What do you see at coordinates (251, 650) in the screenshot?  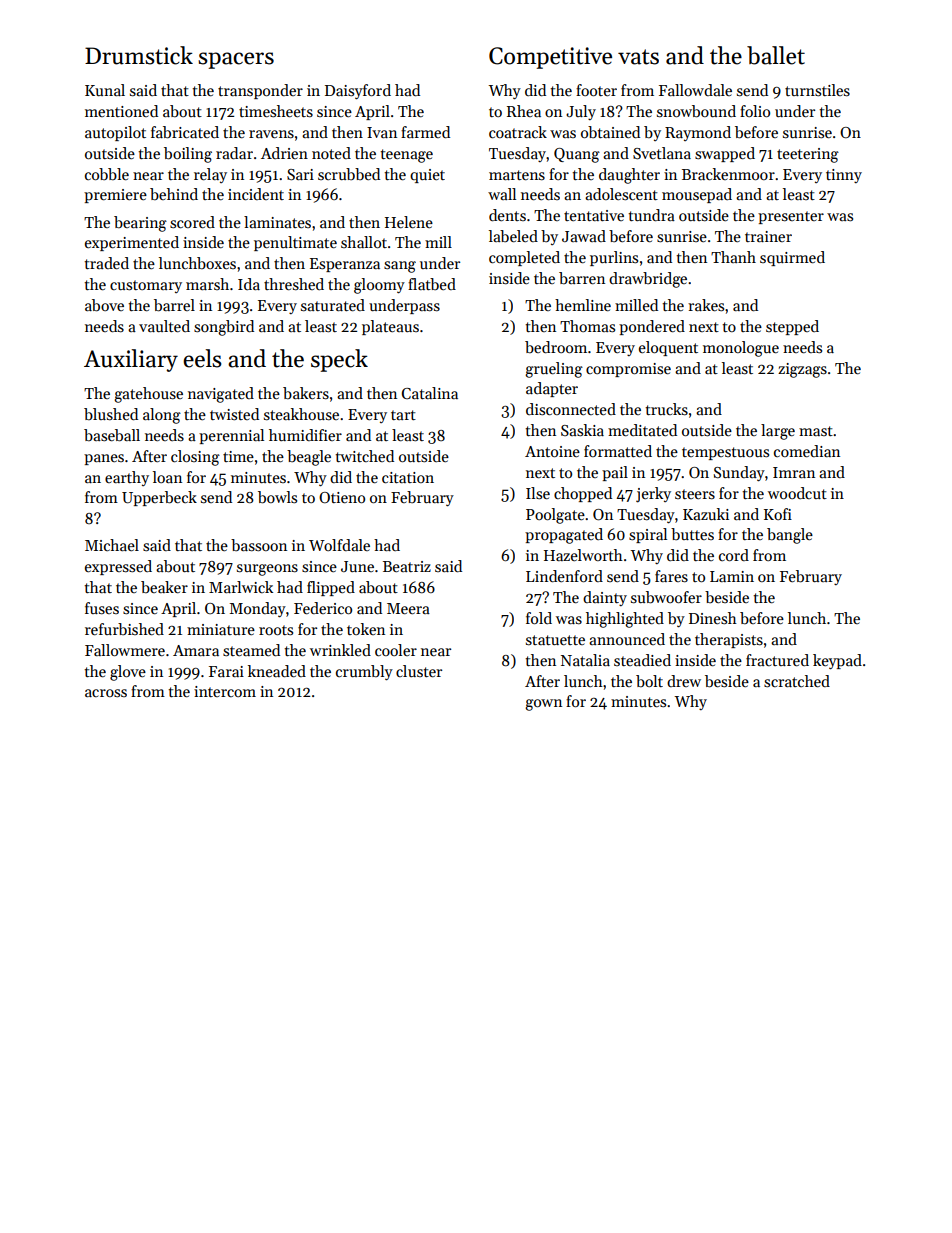 I see `steamed` at bounding box center [251, 650].
